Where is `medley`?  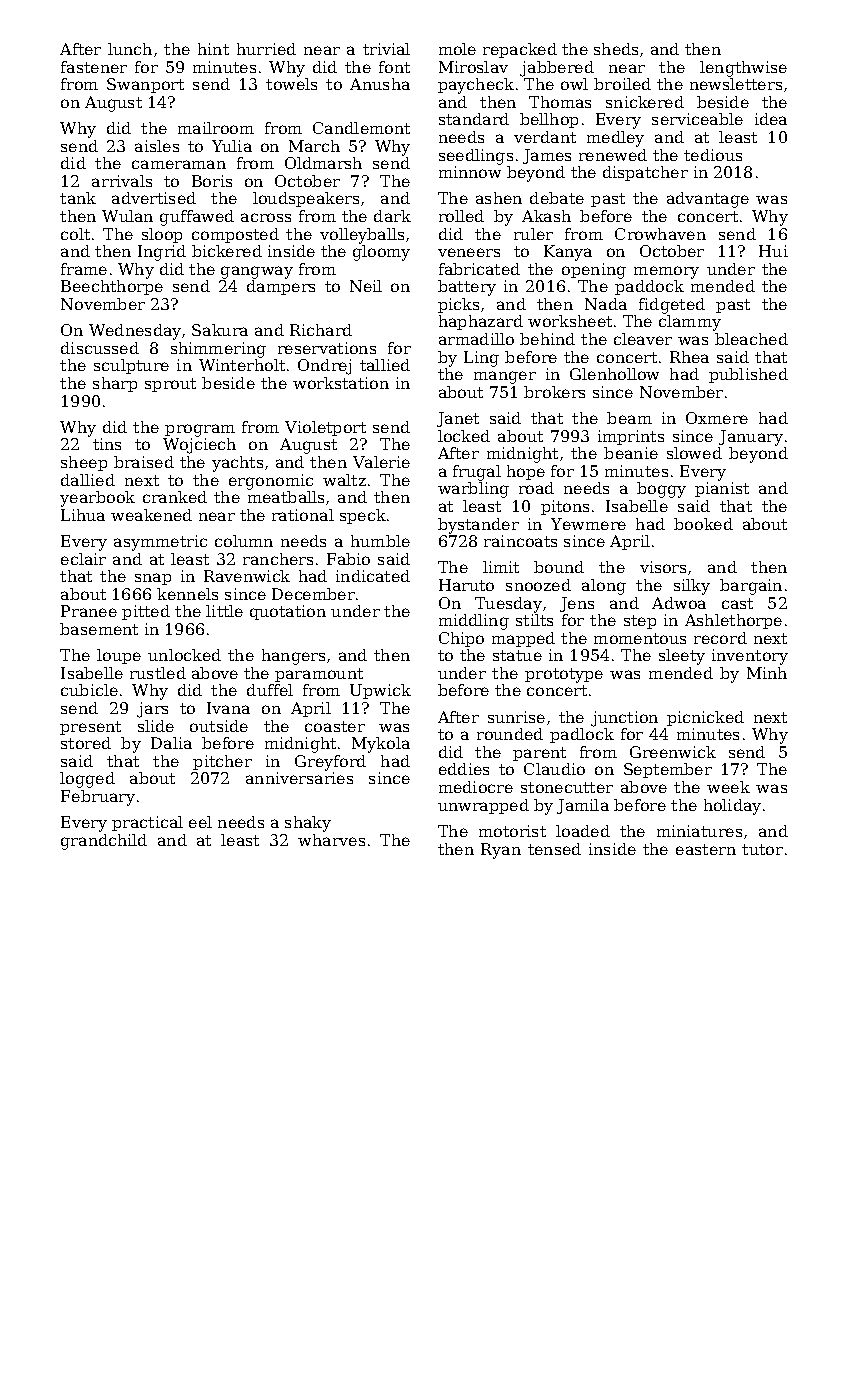 medley is located at coordinates (615, 139).
